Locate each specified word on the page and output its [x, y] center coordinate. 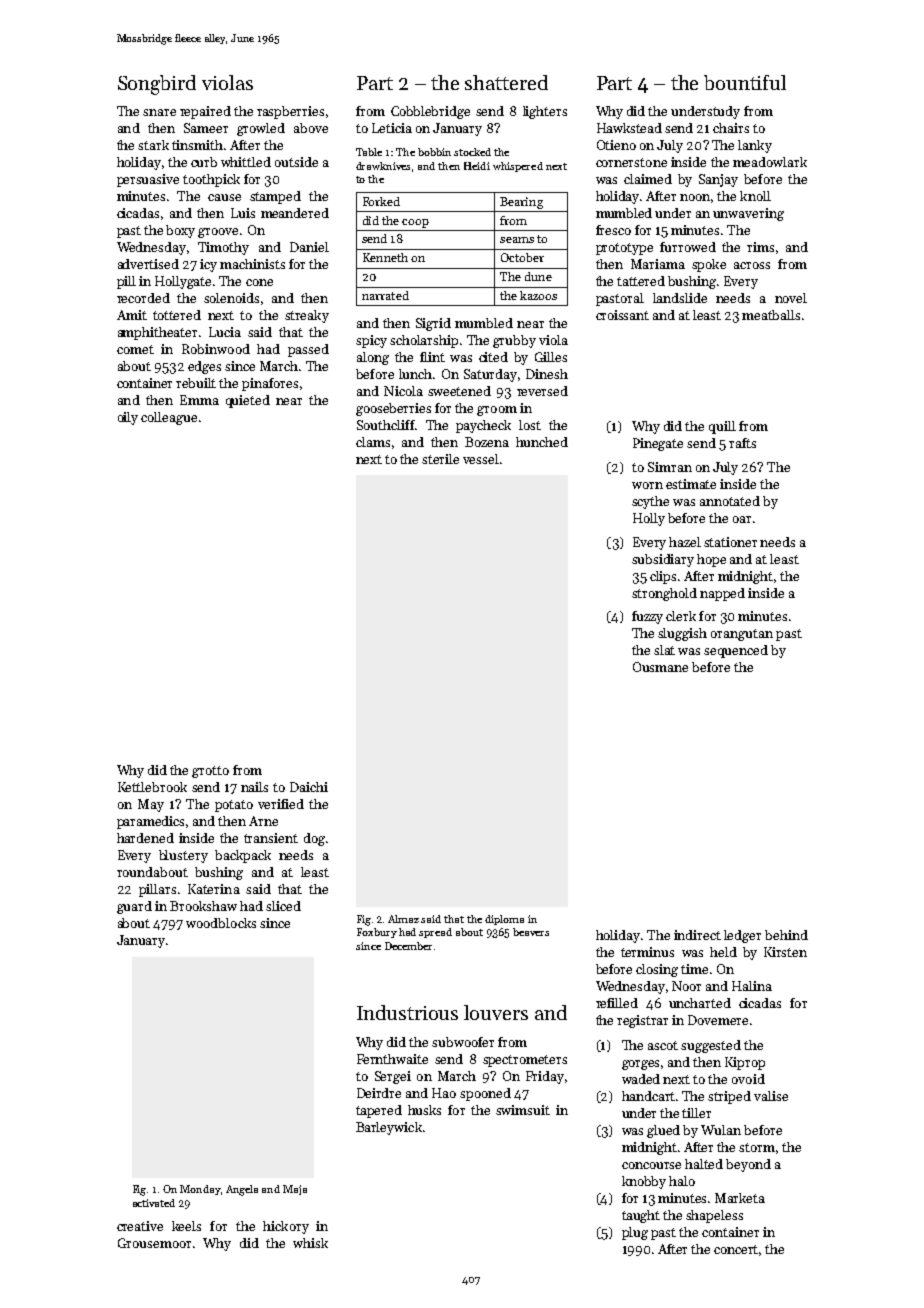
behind [786, 935]
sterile [440, 459]
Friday [545, 1077]
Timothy [223, 248]
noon [695, 197]
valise [771, 1096]
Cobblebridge [430, 112]
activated [154, 1203]
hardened [145, 838]
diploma [504, 920]
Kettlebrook [152, 787]
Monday [200, 1190]
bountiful [745, 82]
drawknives [383, 166]
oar [742, 519]
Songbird [157, 85]
